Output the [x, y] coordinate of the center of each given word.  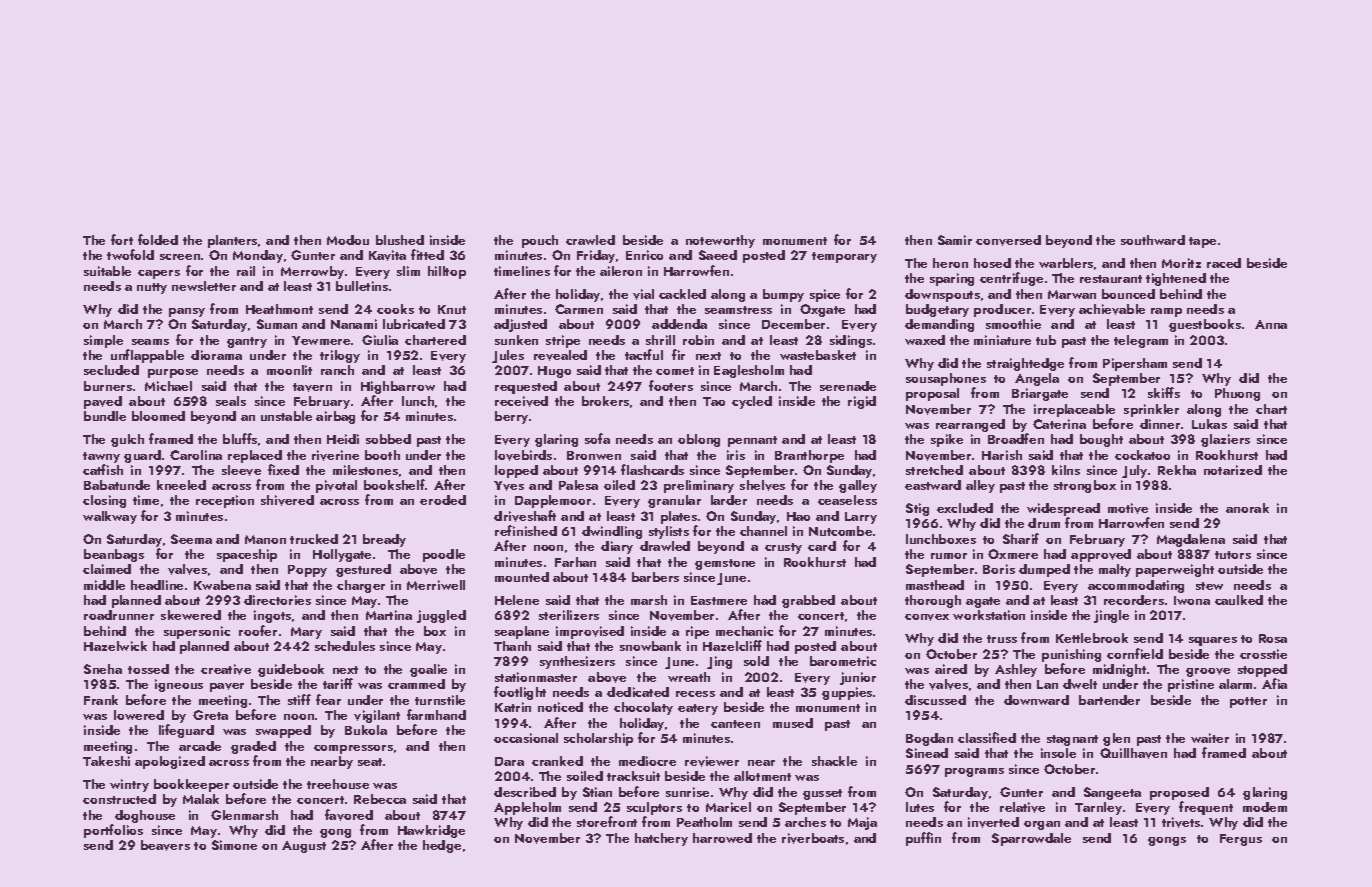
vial [643, 294]
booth [382, 455]
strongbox [1085, 486]
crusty [783, 548]
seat [370, 762]
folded [158, 239]
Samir [955, 240]
